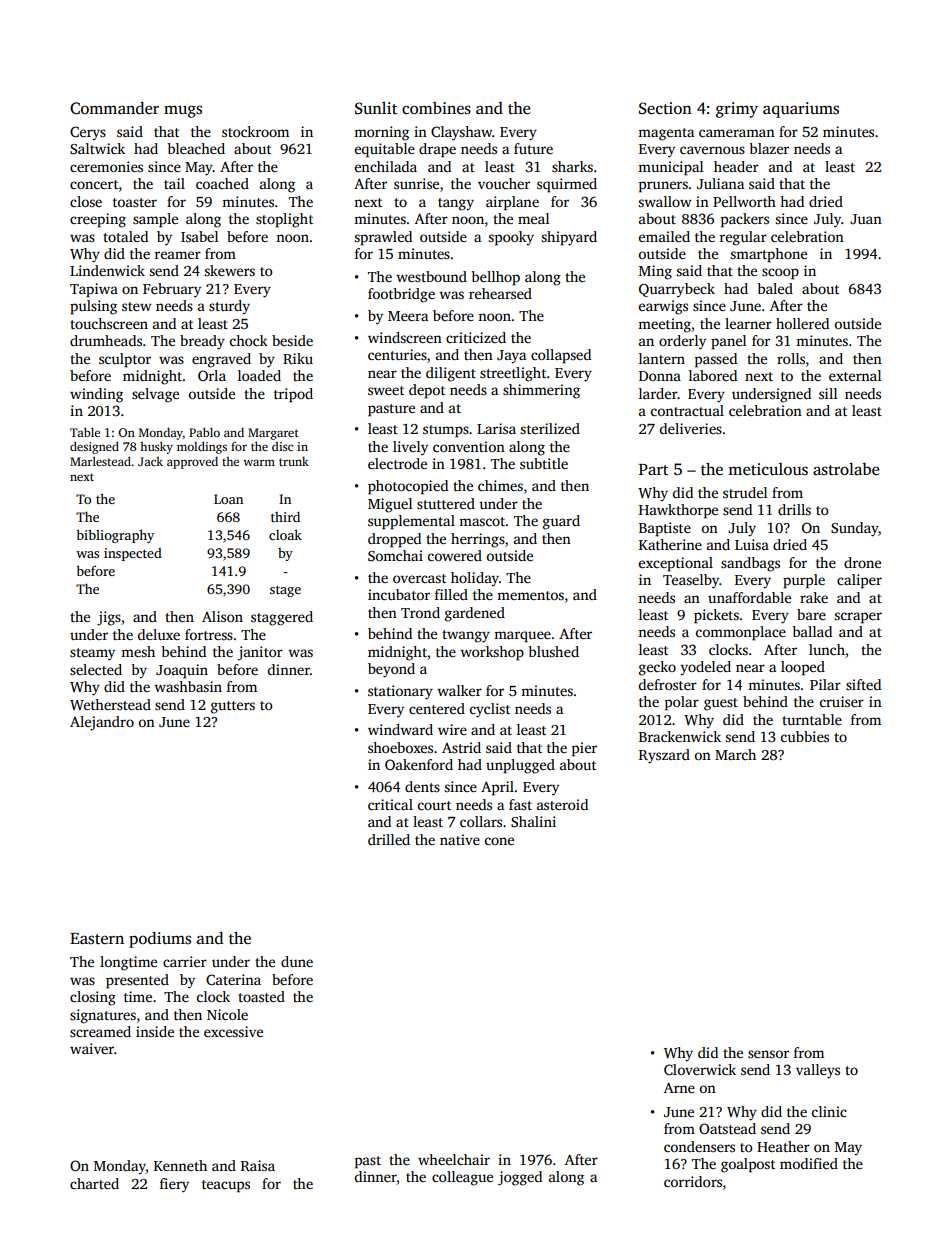 This screenshot has width=952, height=1233. Describe the element at coordinates (492, 653) in the screenshot. I see `workshop` at that location.
